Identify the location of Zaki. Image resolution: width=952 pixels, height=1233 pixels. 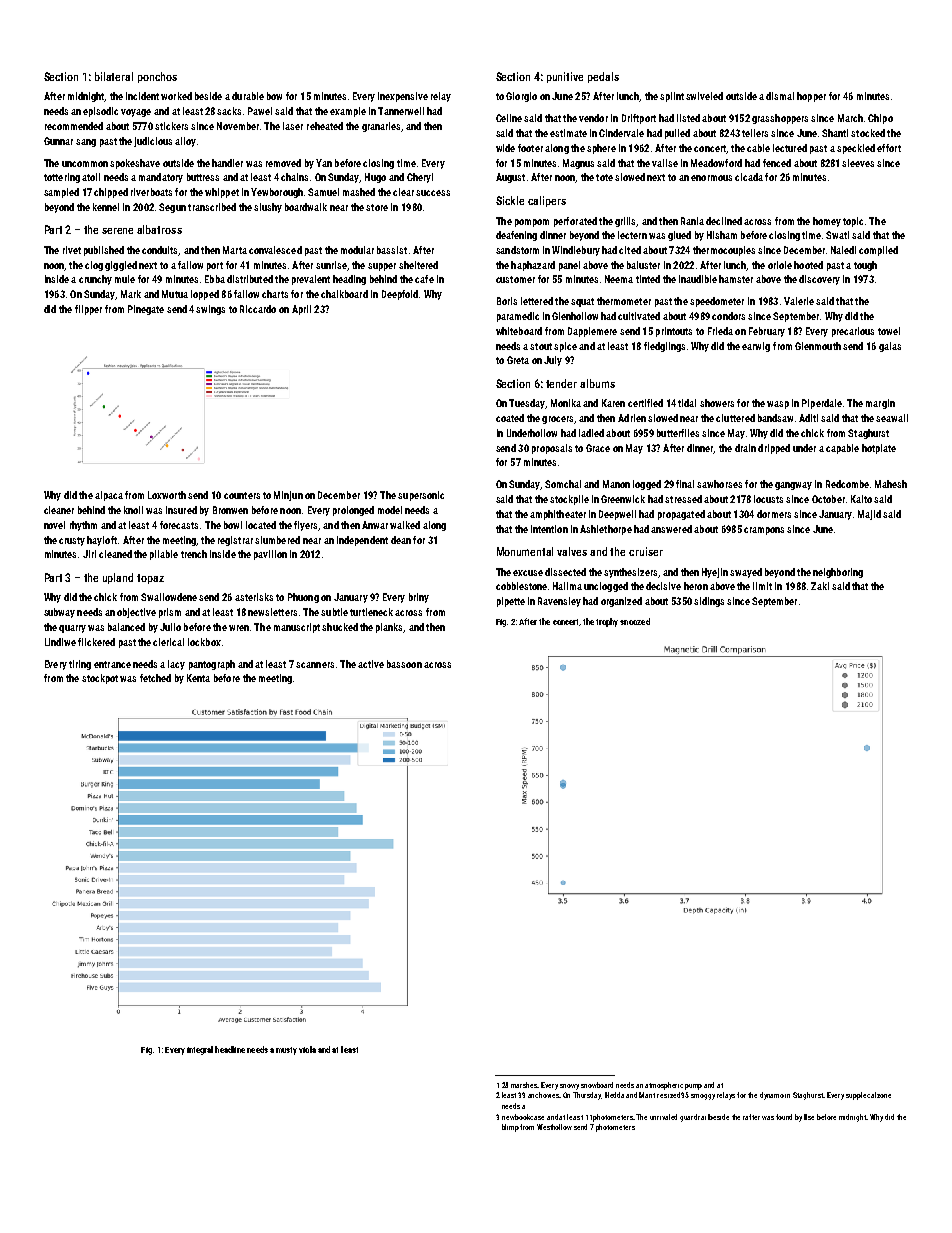
(820, 586).
